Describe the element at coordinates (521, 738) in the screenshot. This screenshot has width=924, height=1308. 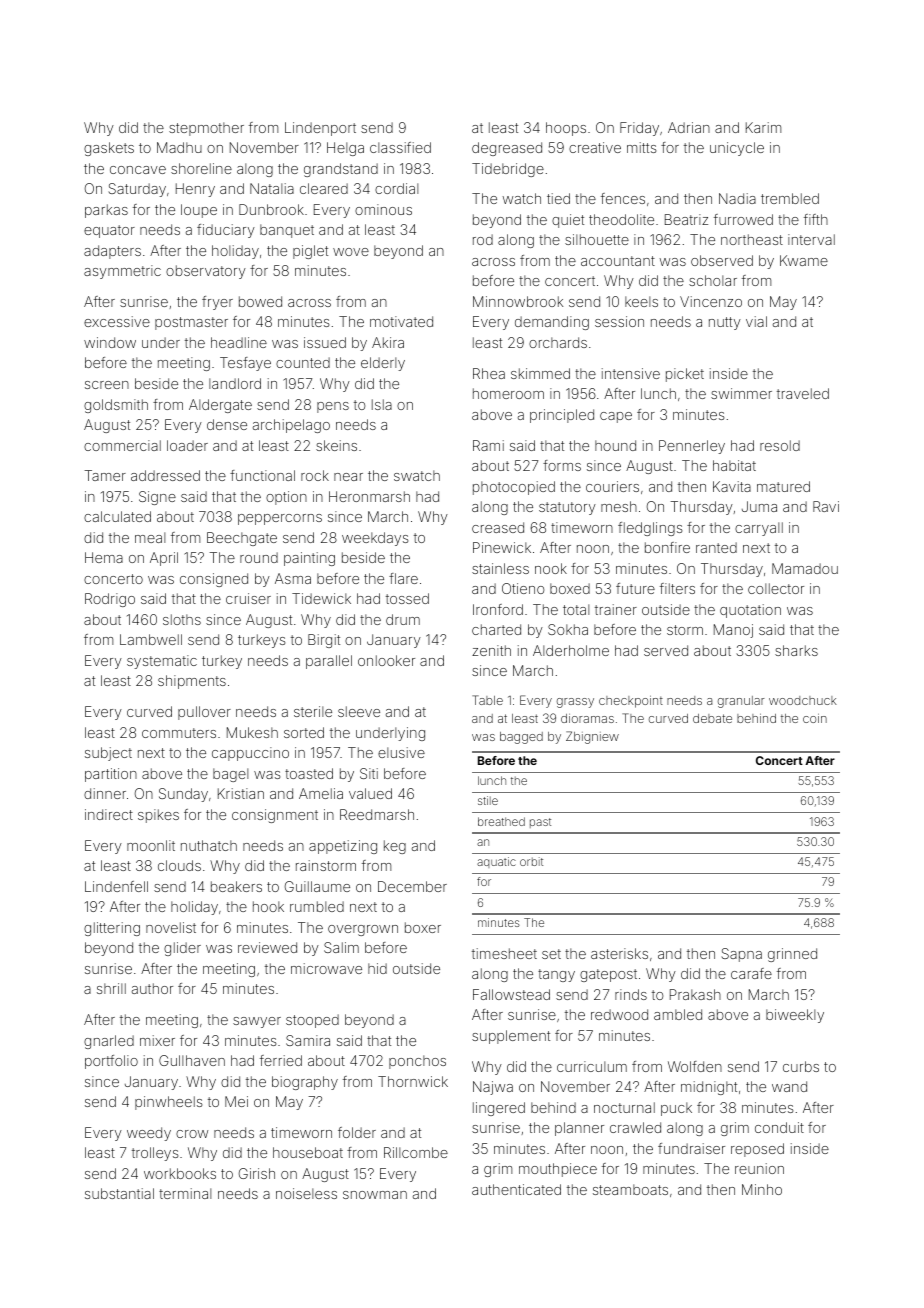
I see `bagged` at that location.
